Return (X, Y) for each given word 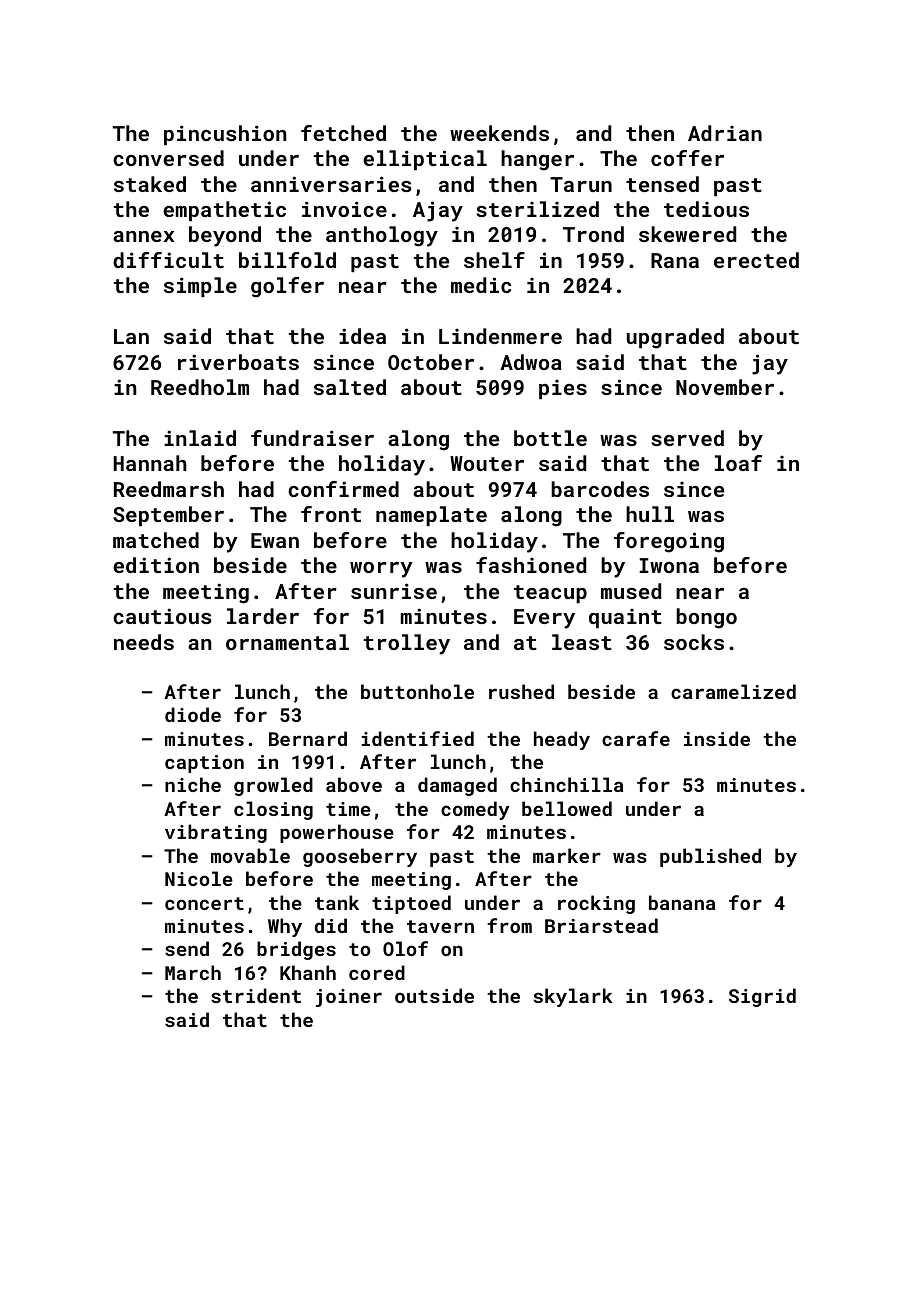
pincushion (225, 135)
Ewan (275, 540)
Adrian (725, 133)
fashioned (531, 565)
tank (337, 902)
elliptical (425, 160)
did (331, 925)
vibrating (216, 833)
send (187, 948)
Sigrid (762, 997)
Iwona (669, 565)
